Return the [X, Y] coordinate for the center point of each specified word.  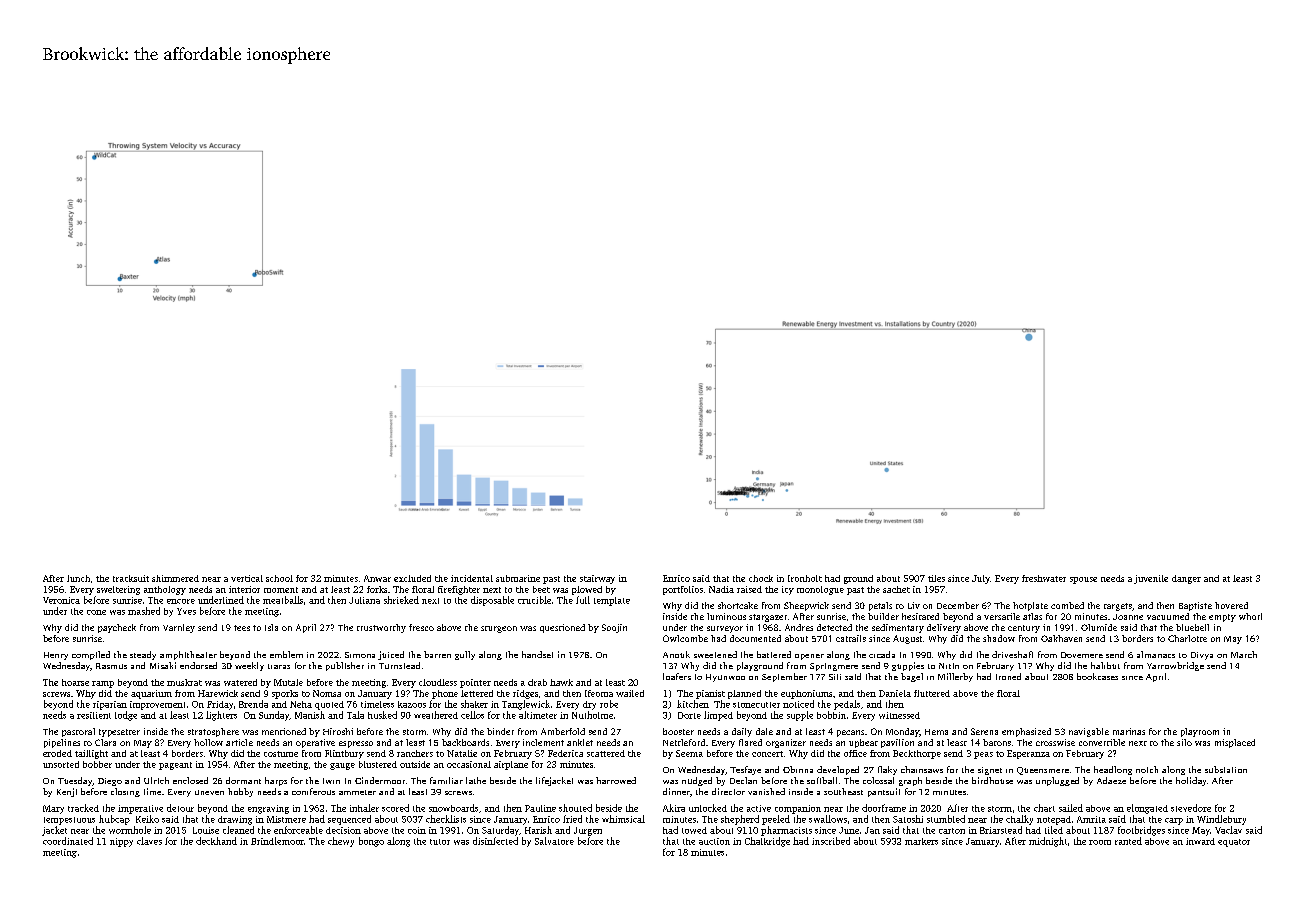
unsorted [61, 764]
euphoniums [806, 694]
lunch [78, 578]
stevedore [1191, 808]
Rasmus [111, 666]
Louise [206, 830]
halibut [1105, 665]
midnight [1048, 842]
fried [572, 819]
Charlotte [1187, 638]
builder [883, 616]
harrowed [616, 780]
